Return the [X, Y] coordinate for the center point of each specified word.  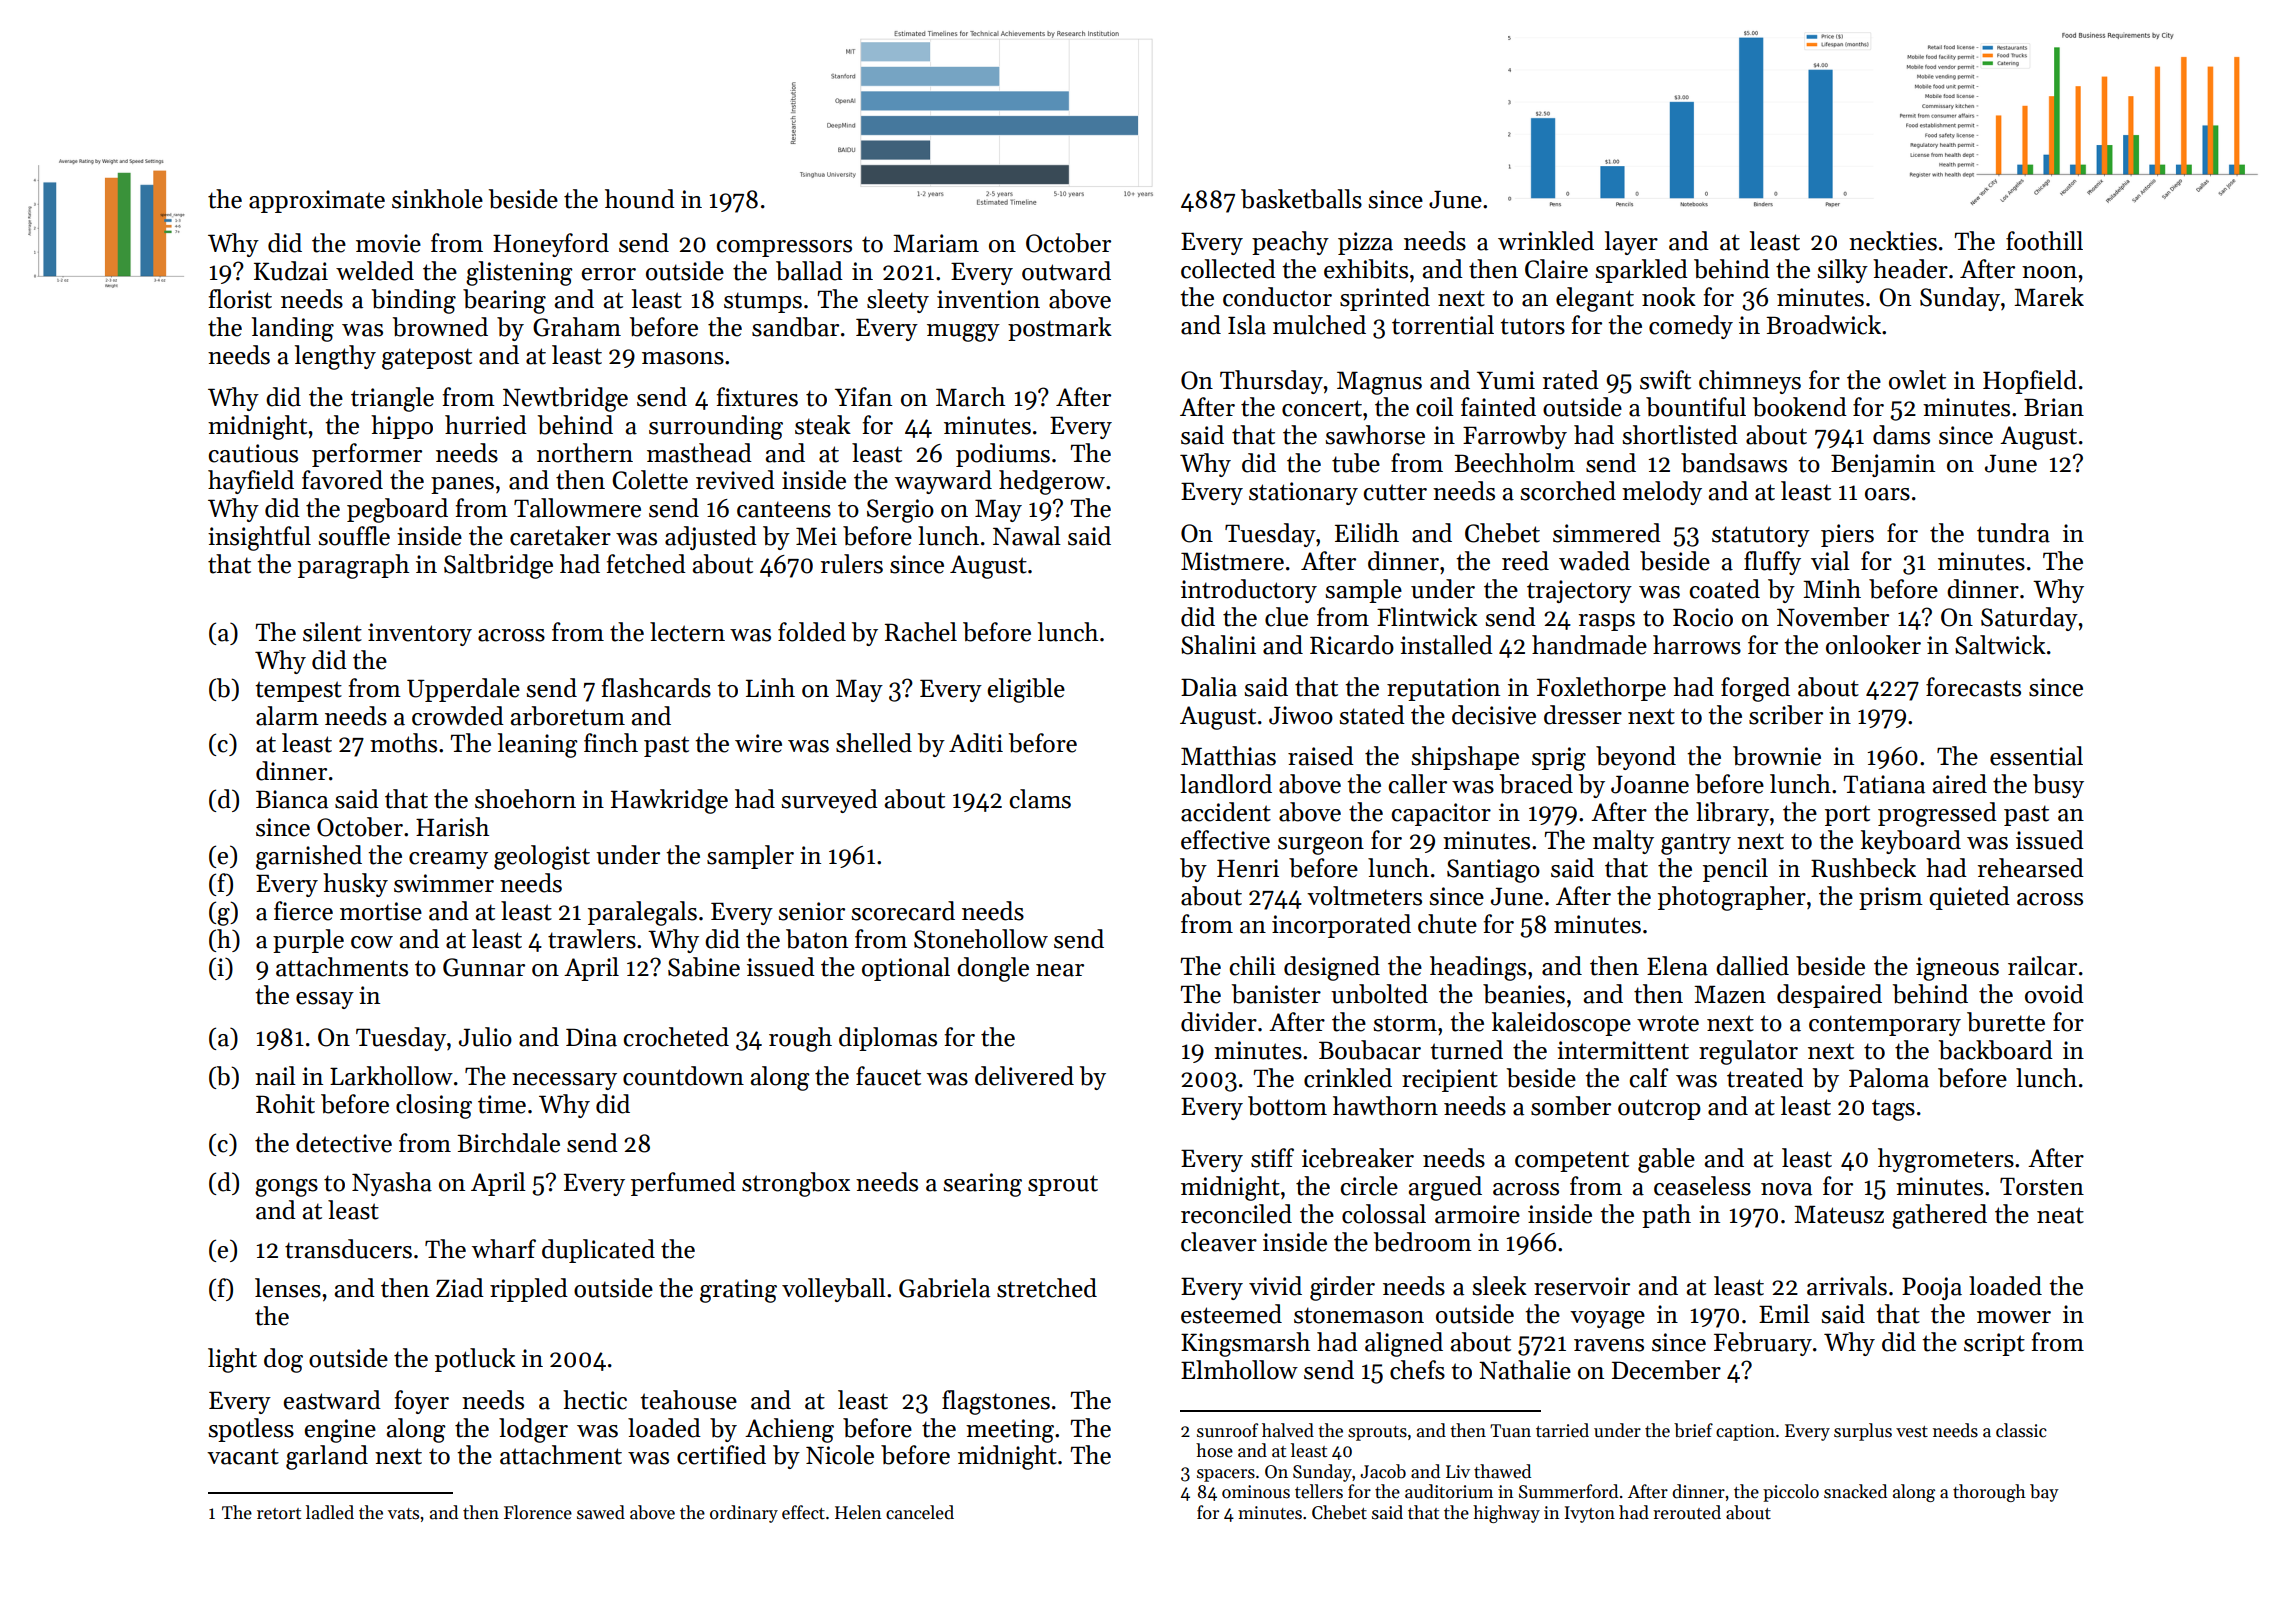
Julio [485, 1037]
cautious [253, 453]
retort [279, 1514]
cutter [1395, 492]
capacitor [1441, 814]
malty [1623, 842]
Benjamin [1883, 465]
